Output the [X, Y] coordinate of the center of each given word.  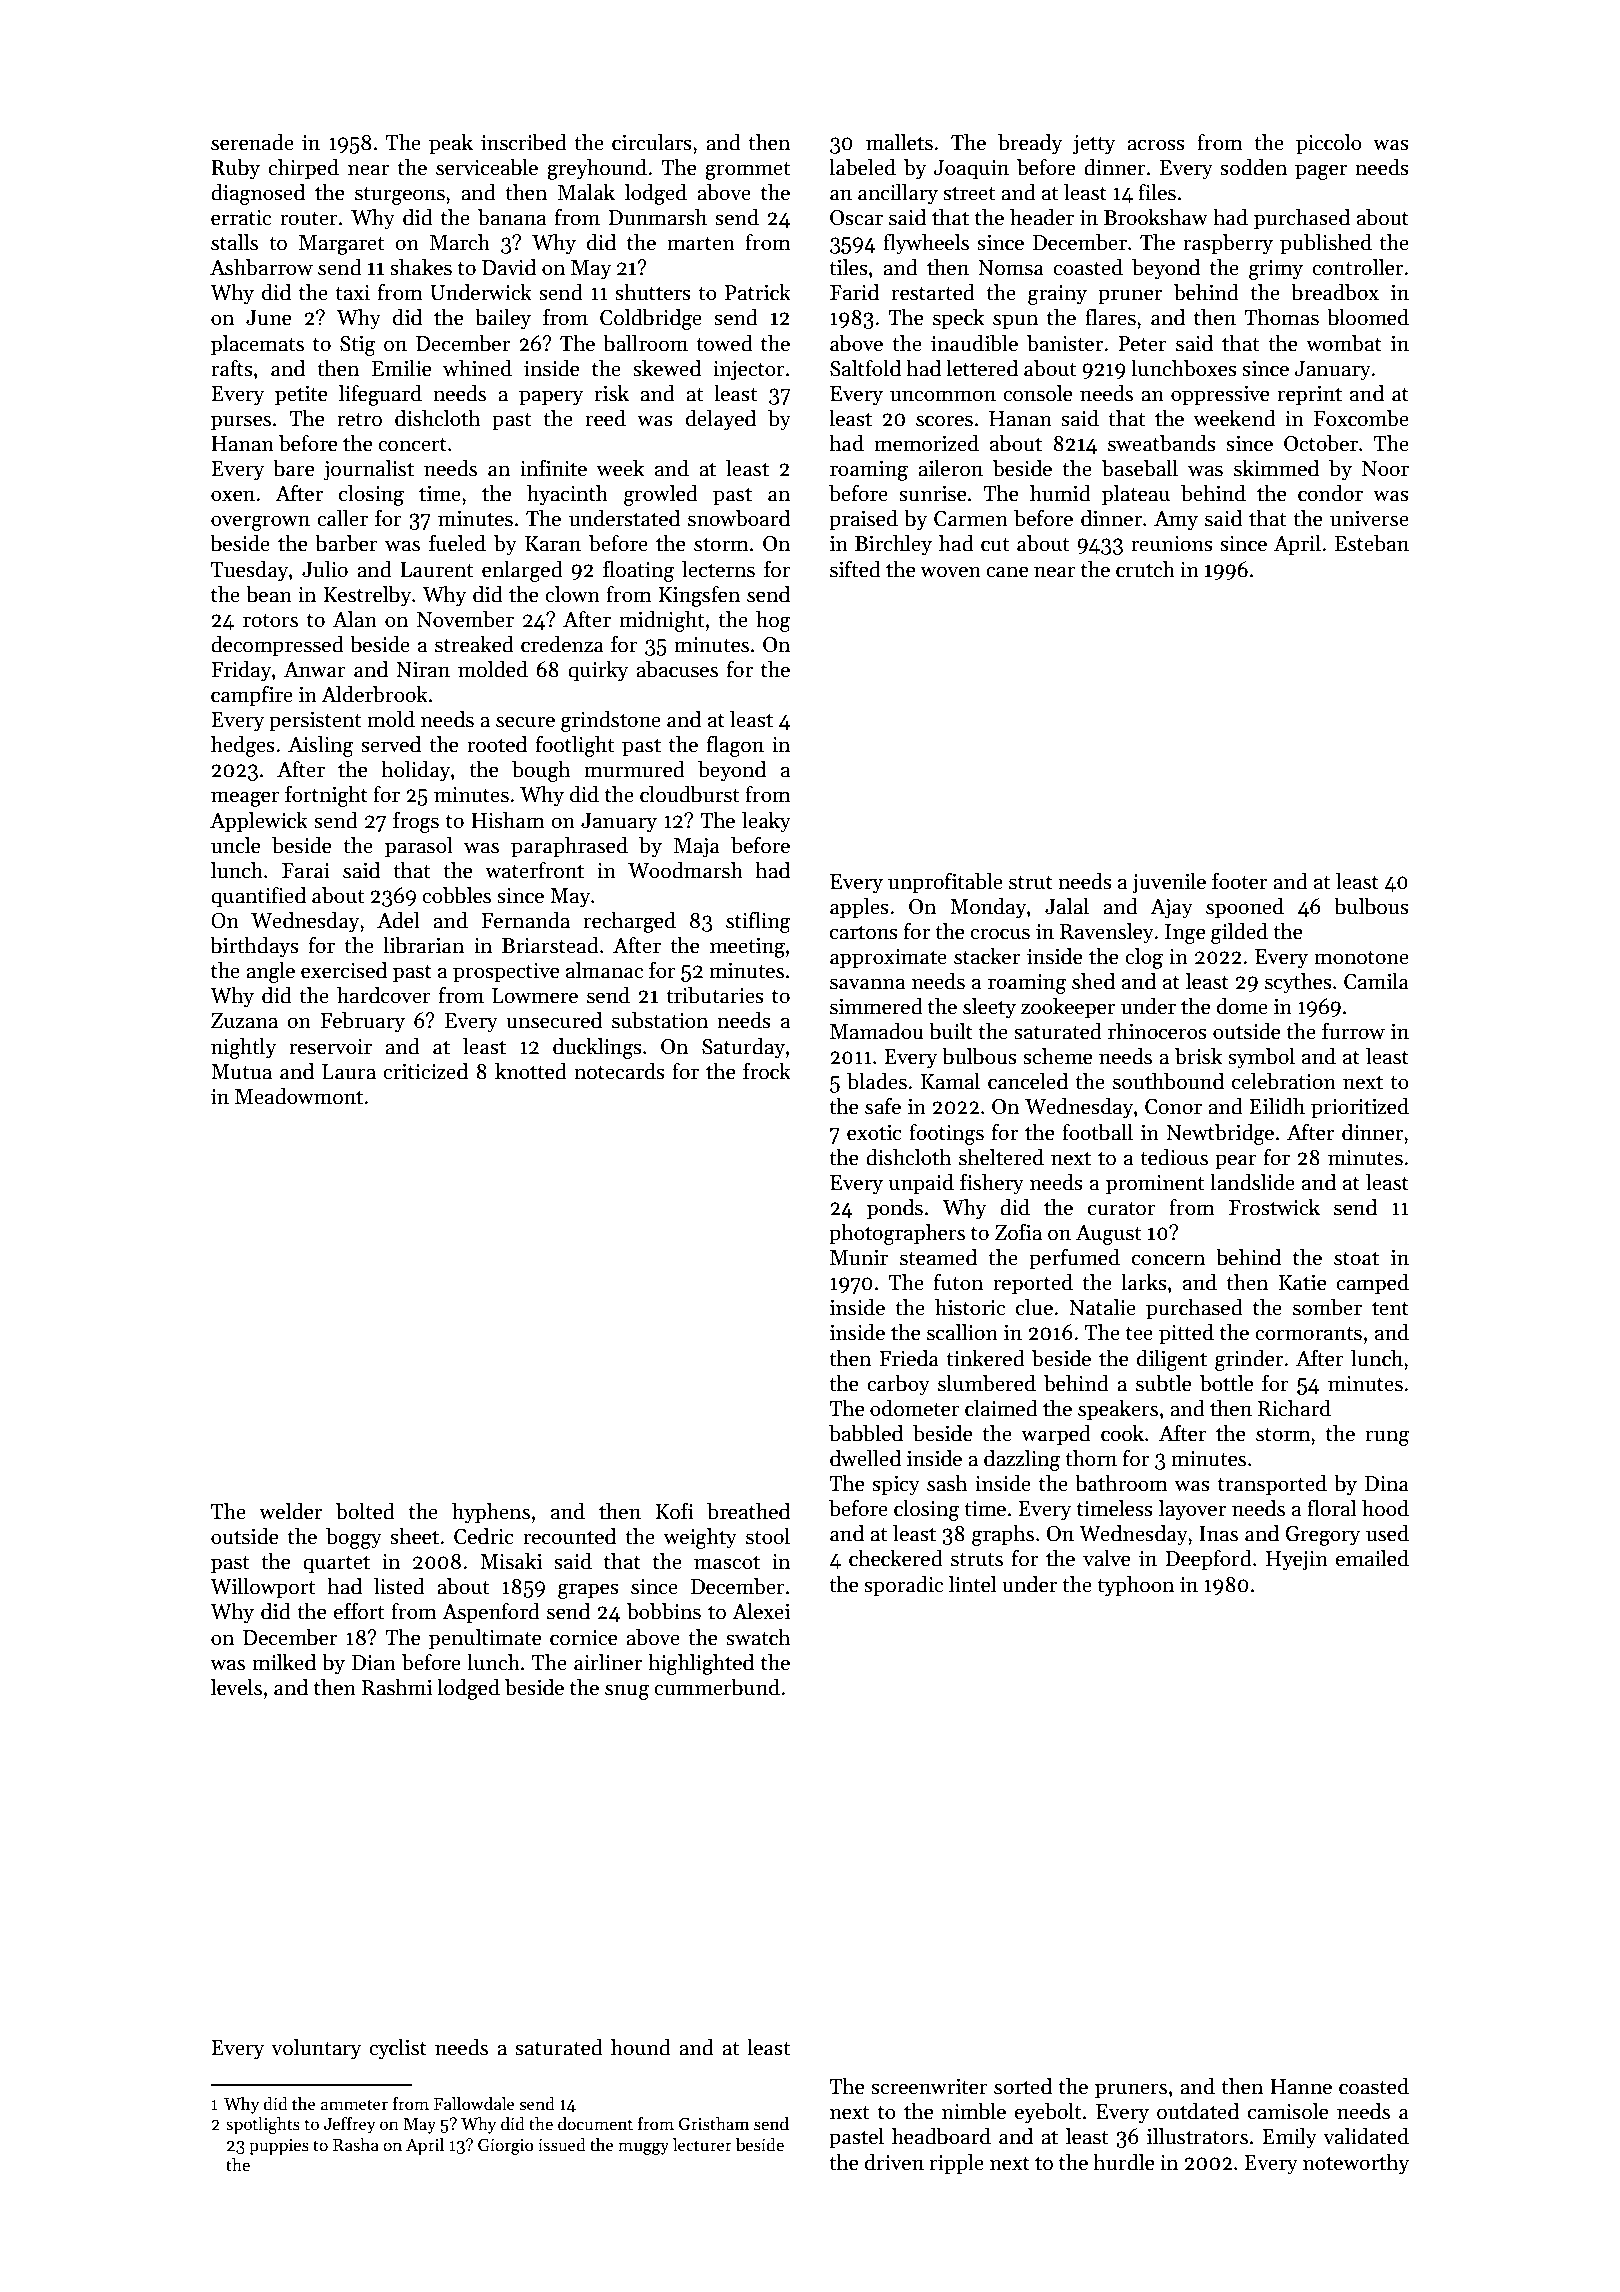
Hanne [1301, 2087]
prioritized [1360, 1108]
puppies [279, 2147]
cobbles [456, 895]
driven [894, 2162]
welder [290, 1511]
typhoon [1135, 1586]
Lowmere [535, 996]
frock [767, 1071]
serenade [252, 142]
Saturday [743, 1048]
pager [1321, 172]
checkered [896, 1558]
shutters [653, 292]
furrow [1353, 1031]
